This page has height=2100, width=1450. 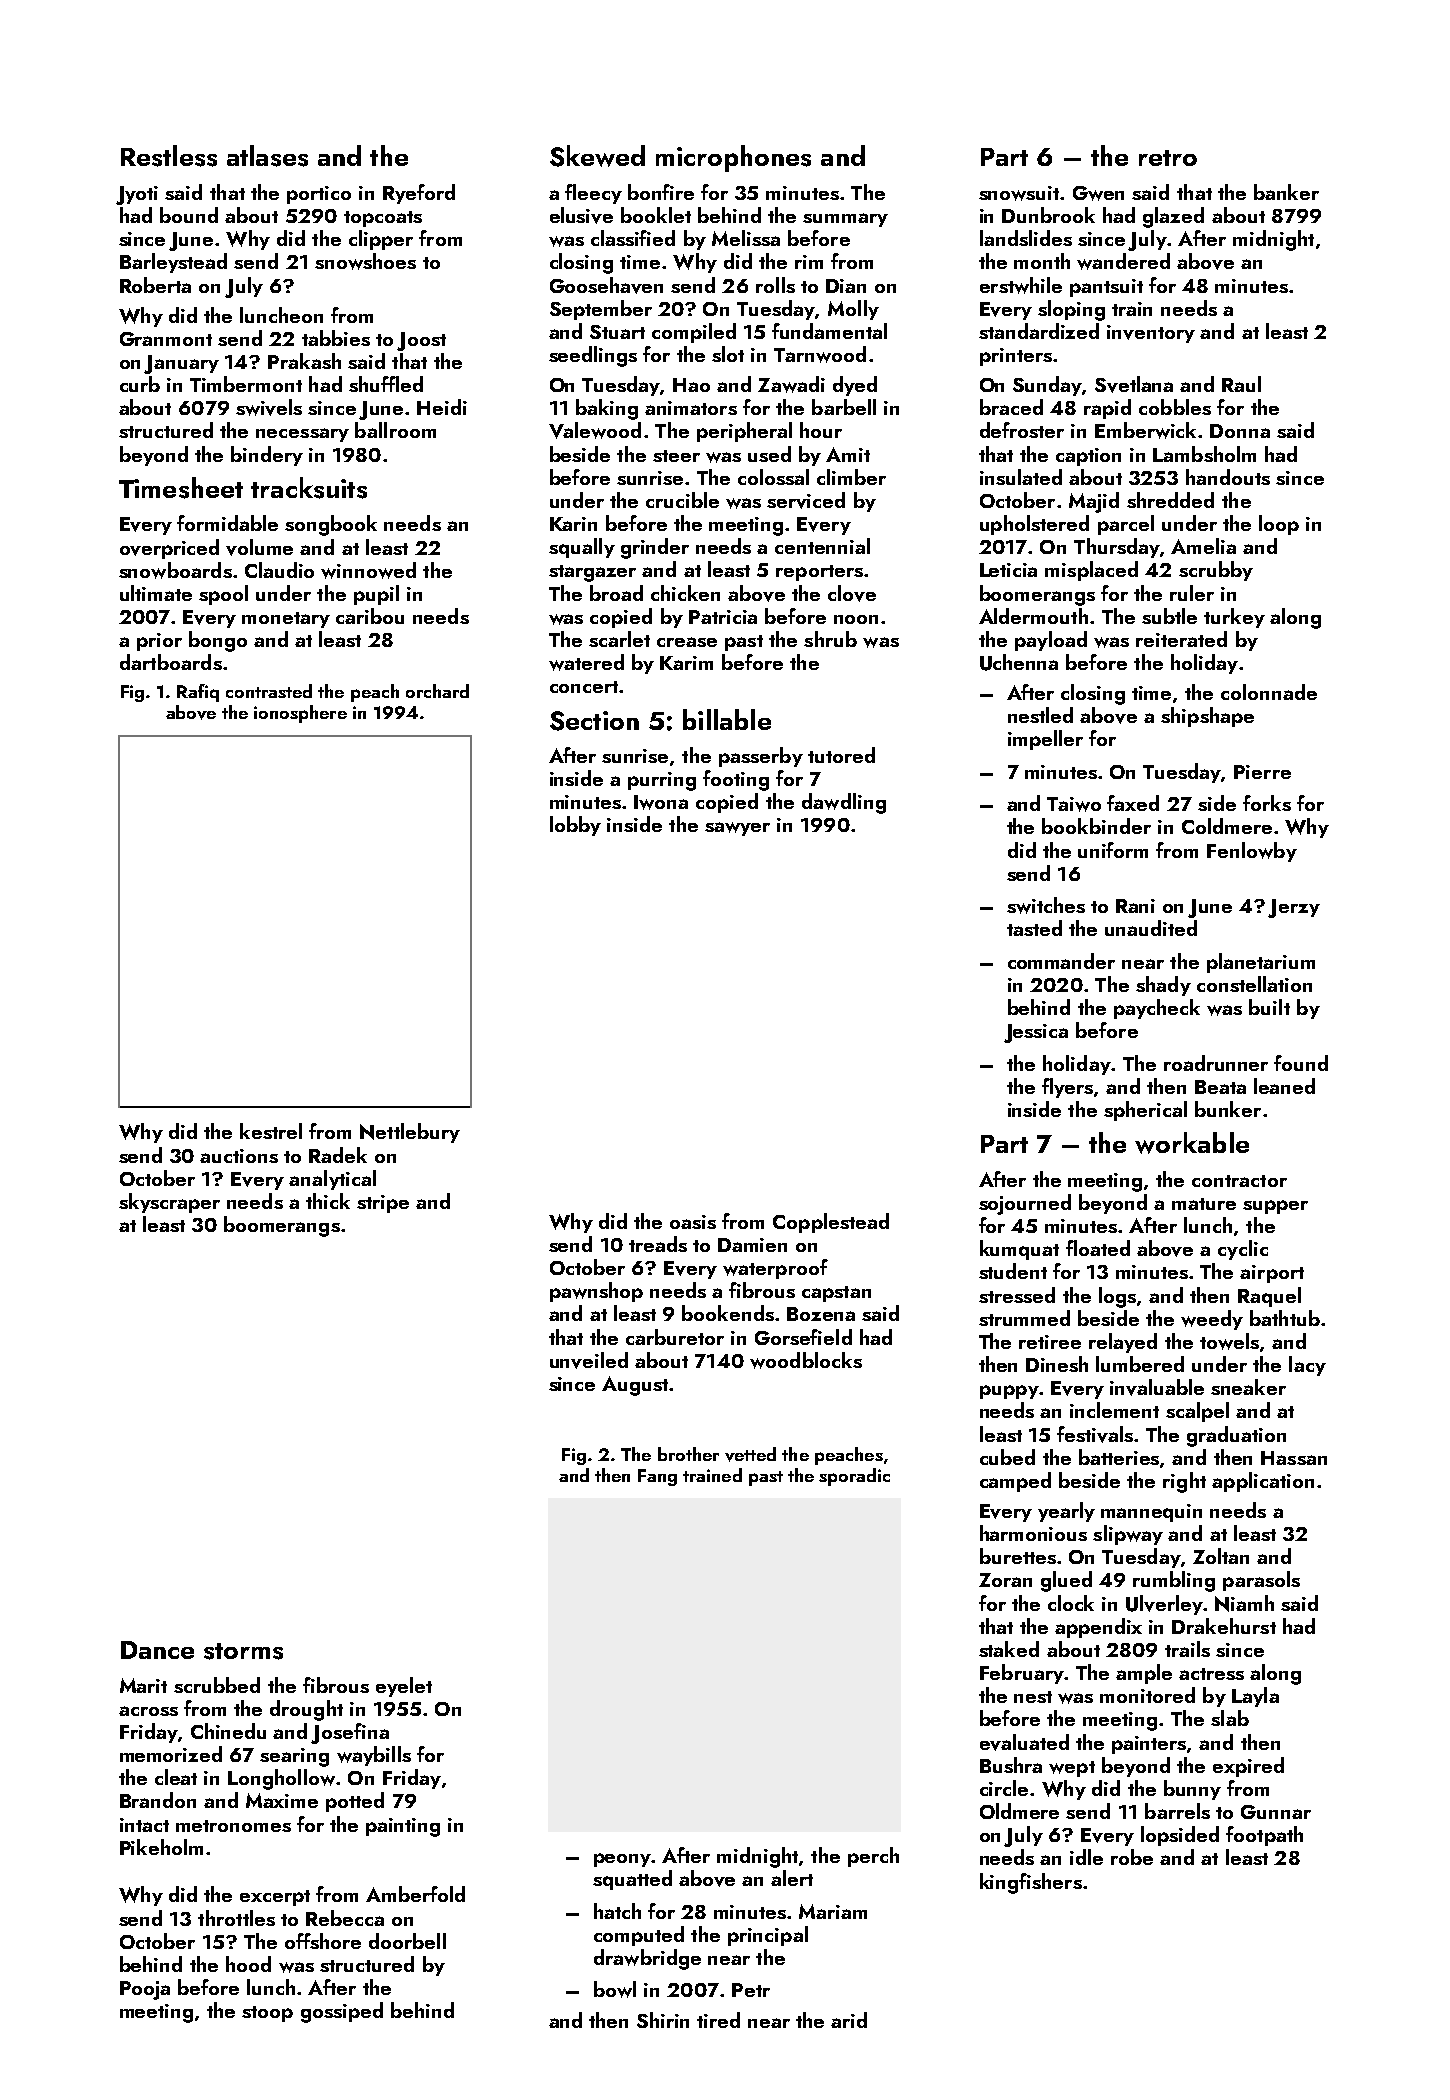 What do you see at coordinates (1252, 852) in the page?
I see `Fenlowby` at bounding box center [1252, 852].
